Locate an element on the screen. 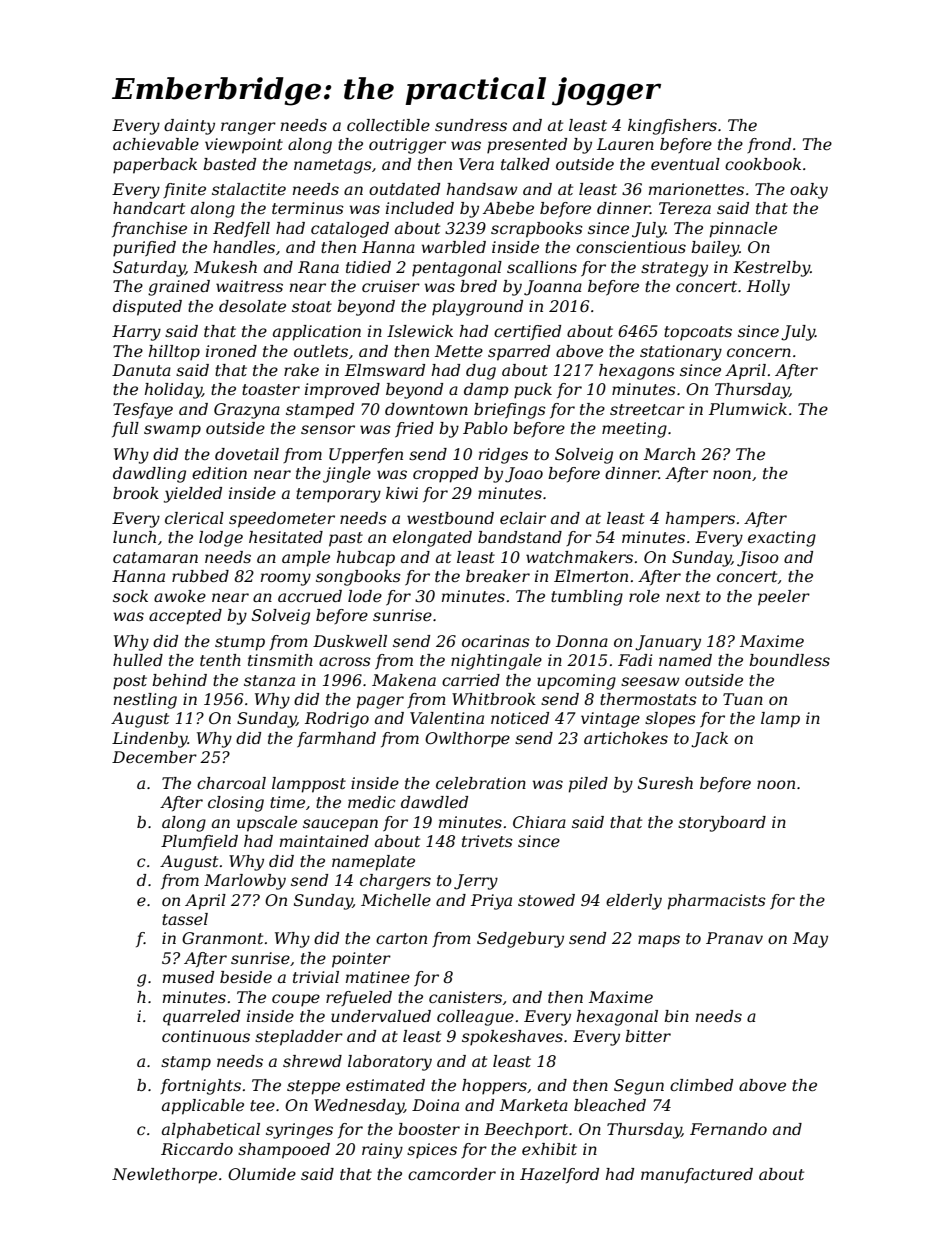 The height and width of the screenshot is (1233, 952). bin is located at coordinates (676, 1016).
